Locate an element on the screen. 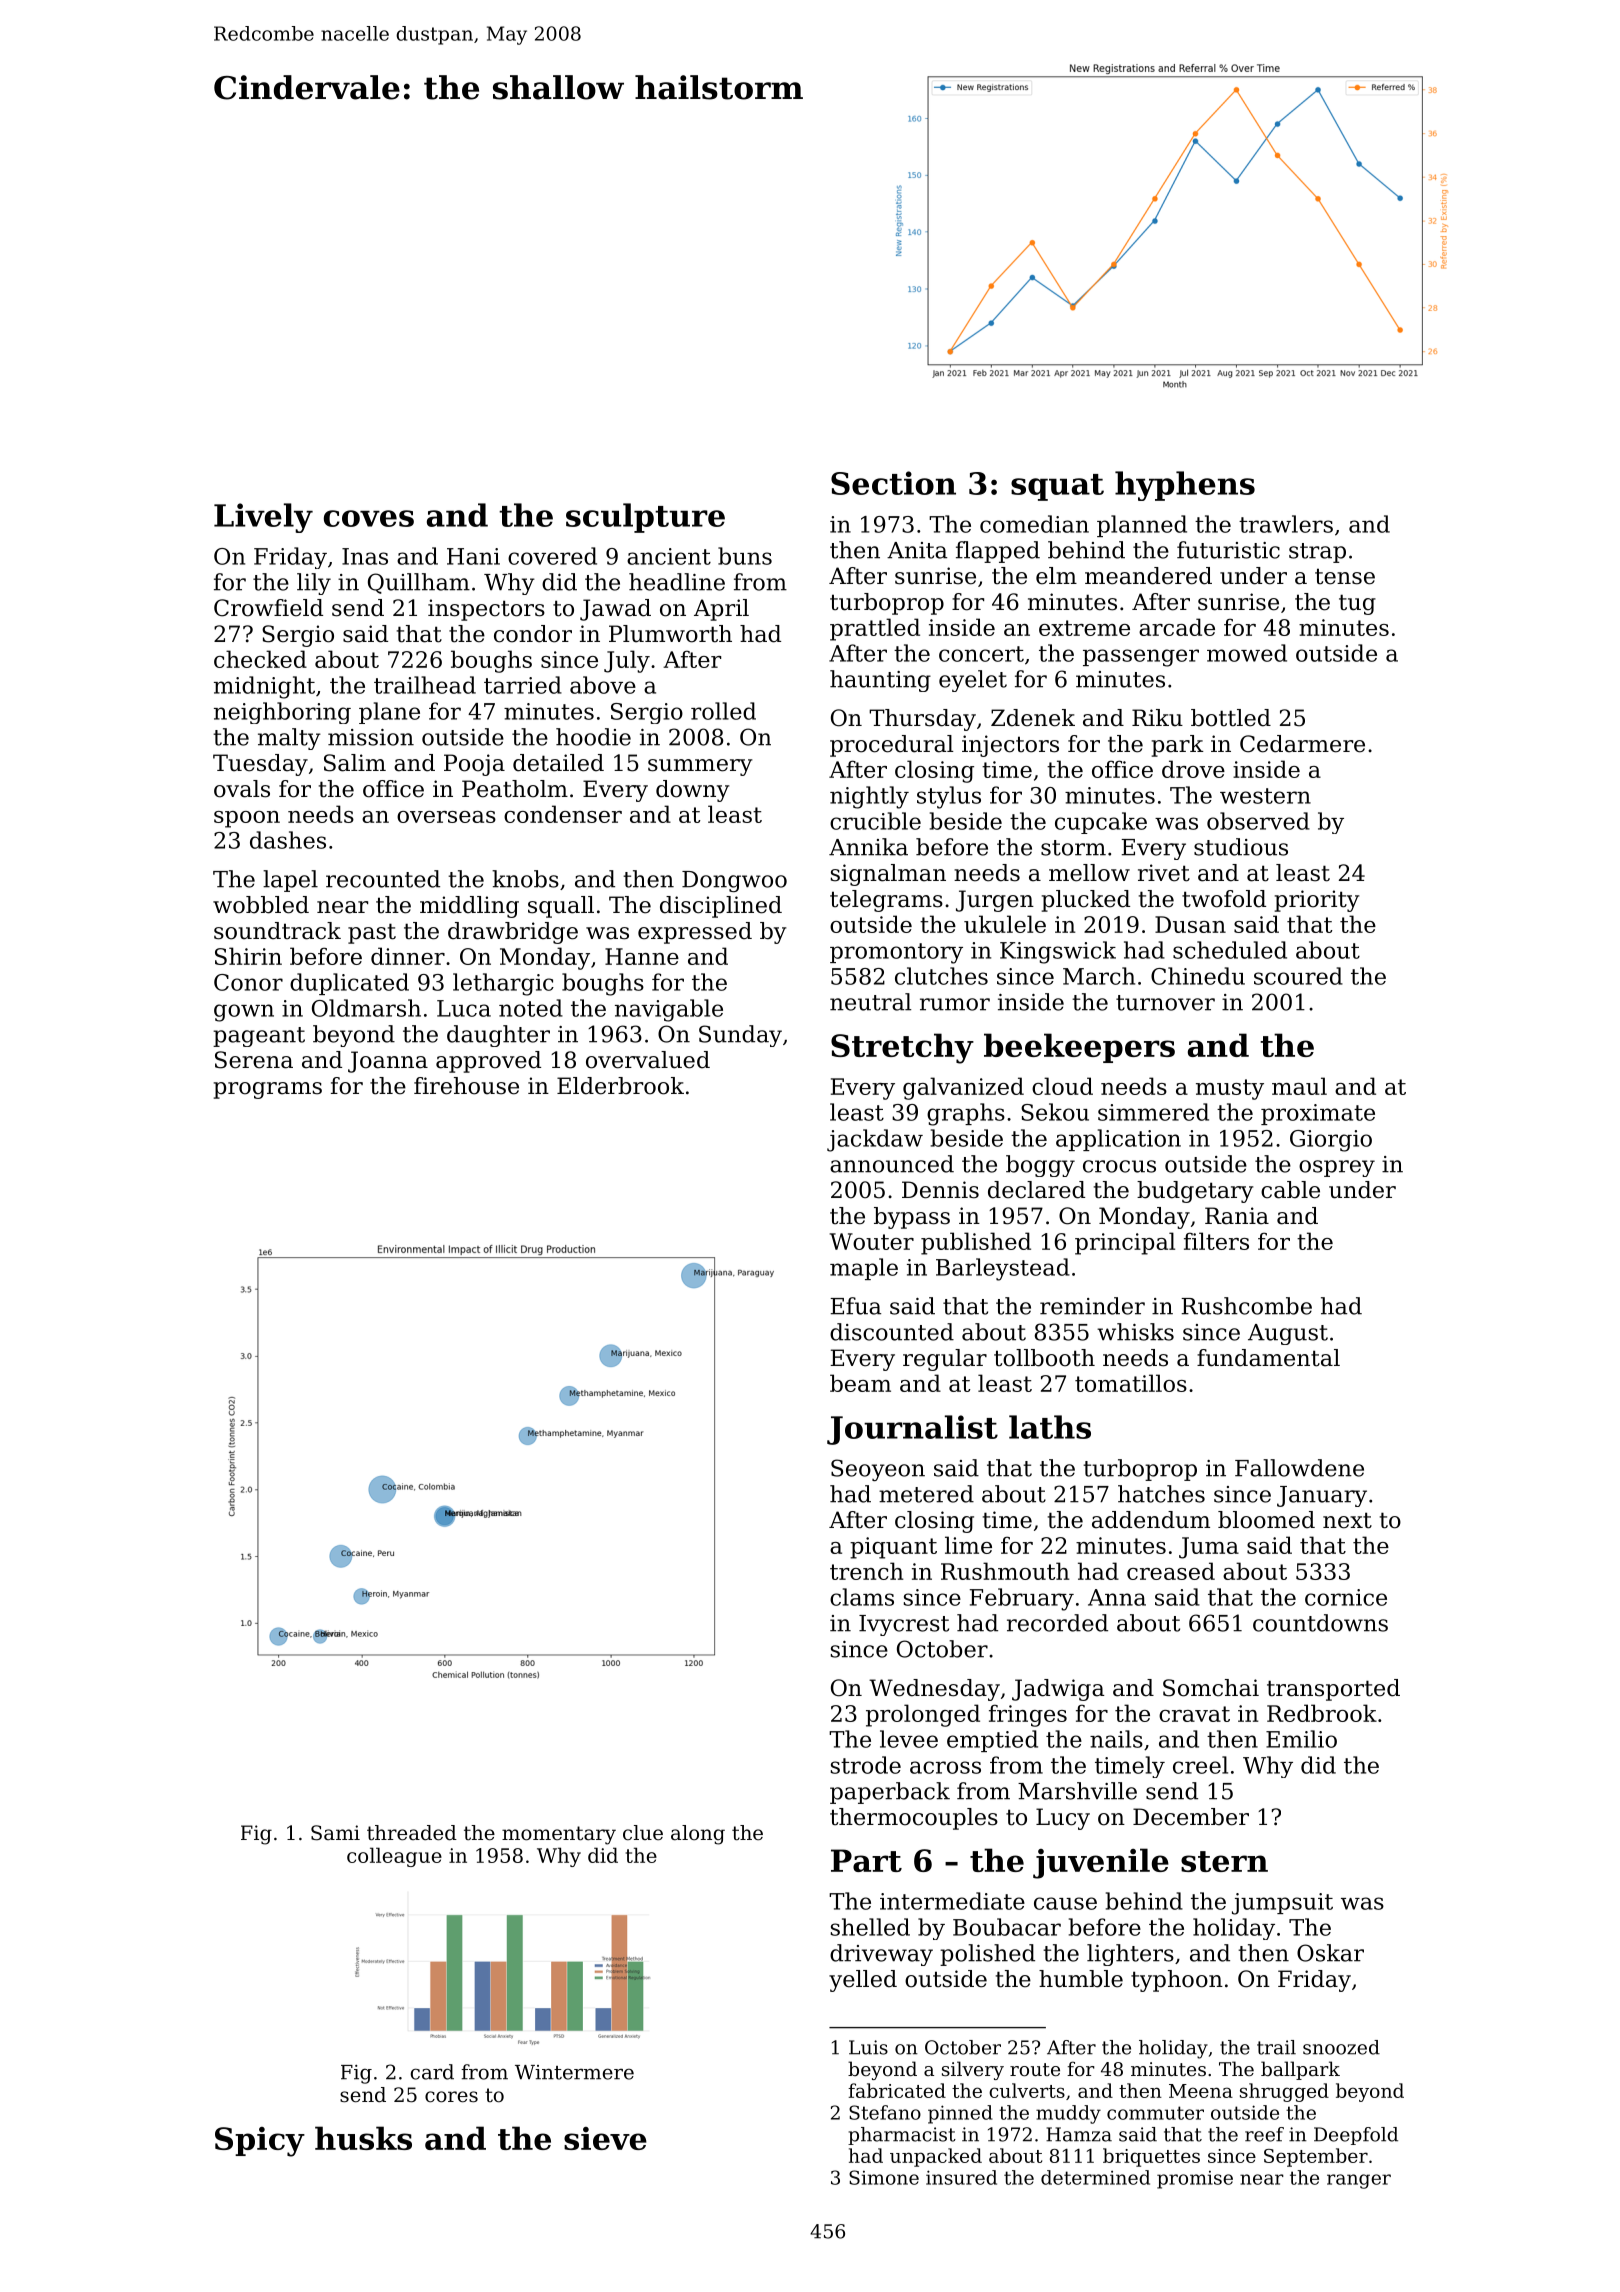  Sami is located at coordinates (335, 1833).
